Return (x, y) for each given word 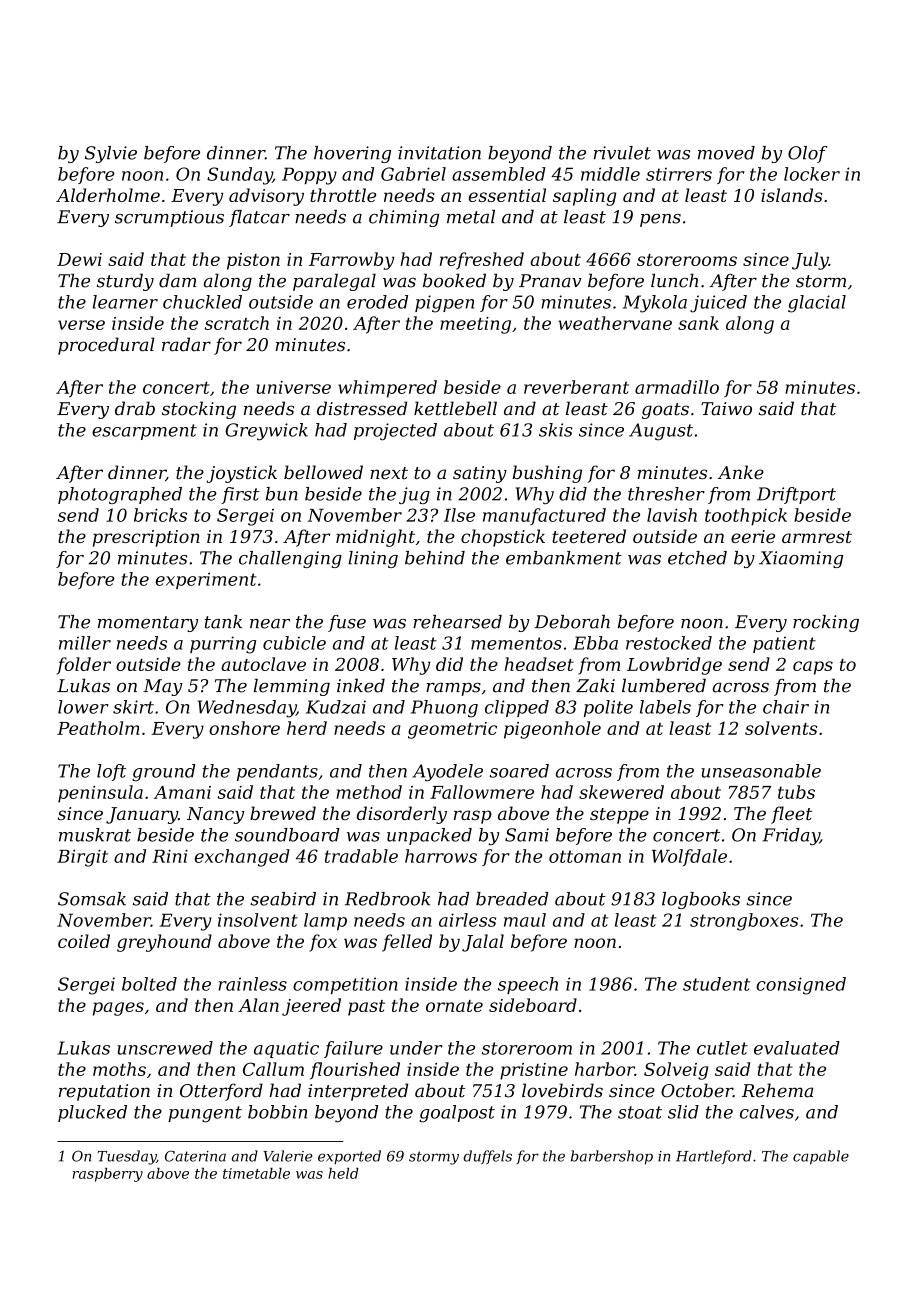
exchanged (242, 858)
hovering (352, 154)
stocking (199, 410)
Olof (808, 154)
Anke (741, 472)
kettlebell (455, 408)
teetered (589, 536)
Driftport (796, 495)
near (270, 624)
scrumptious (169, 218)
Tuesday (127, 1157)
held (343, 1173)
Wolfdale (689, 857)
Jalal (483, 943)
